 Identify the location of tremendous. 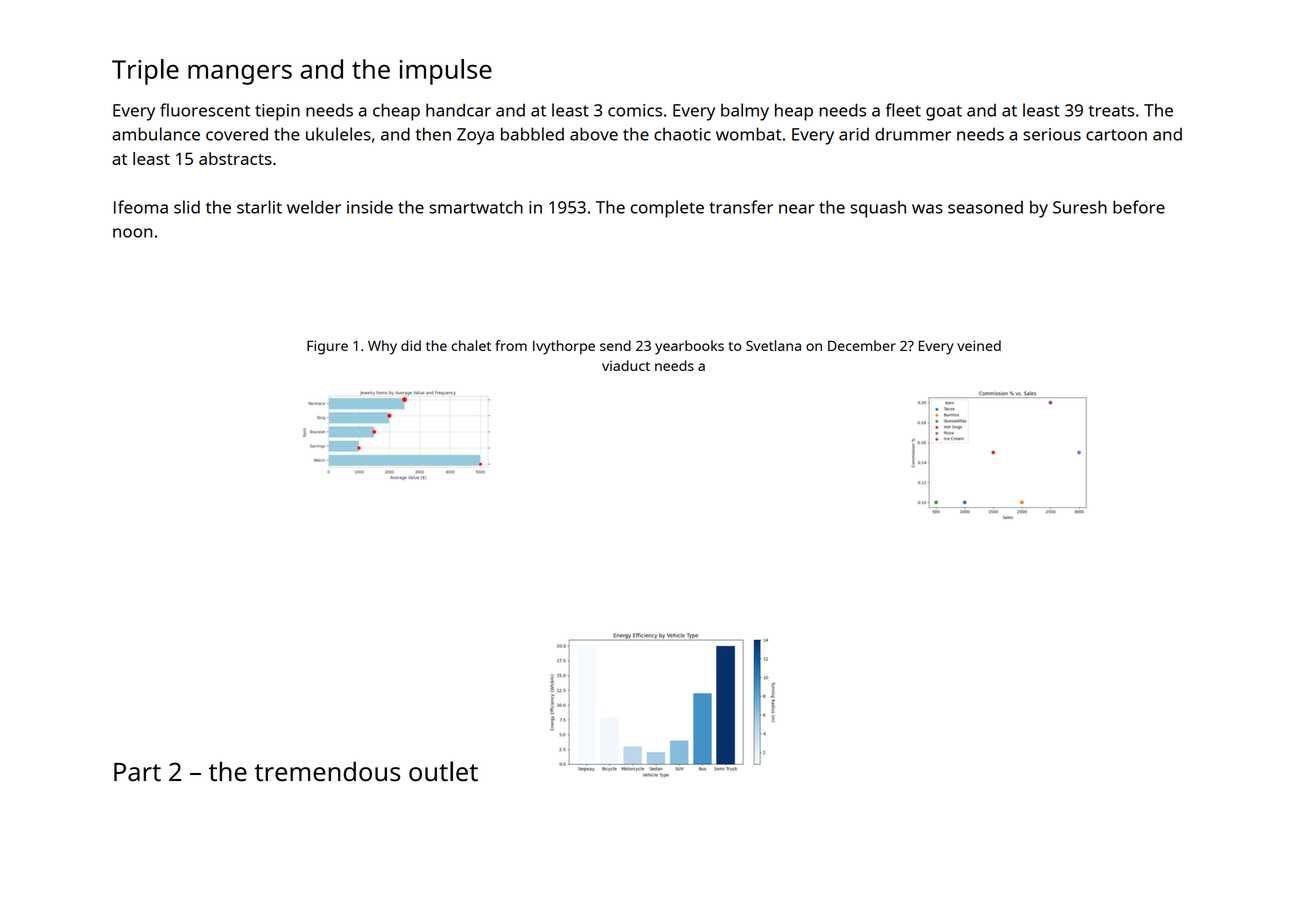
(327, 771).
